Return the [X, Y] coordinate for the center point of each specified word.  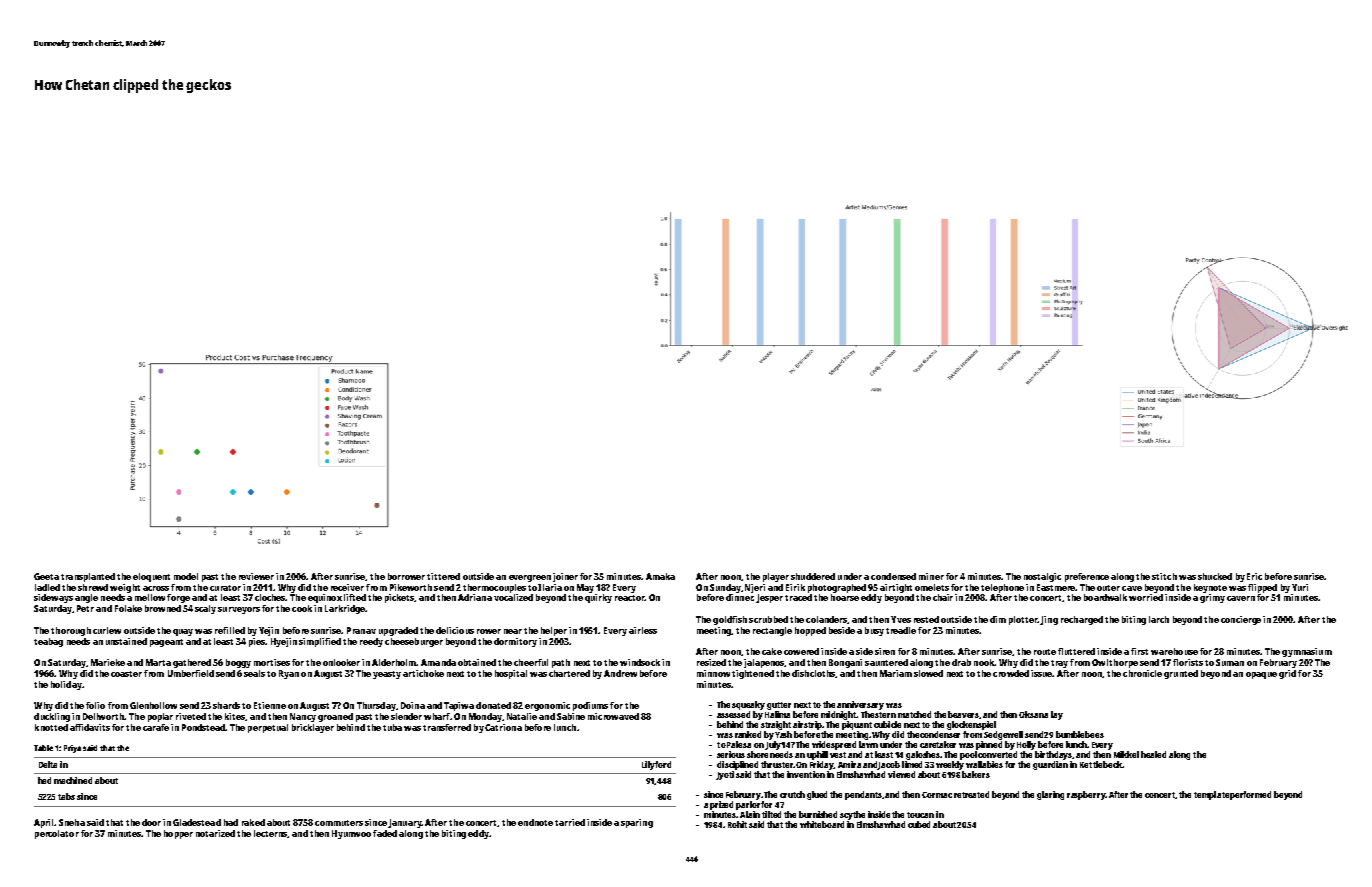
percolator [57, 834]
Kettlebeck [1101, 764]
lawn [868, 744]
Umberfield [191, 673]
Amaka [660, 576]
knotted [51, 727]
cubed [919, 824]
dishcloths [813, 673]
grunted [1181, 674]
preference [1087, 577]
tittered [443, 576]
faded [385, 833]
